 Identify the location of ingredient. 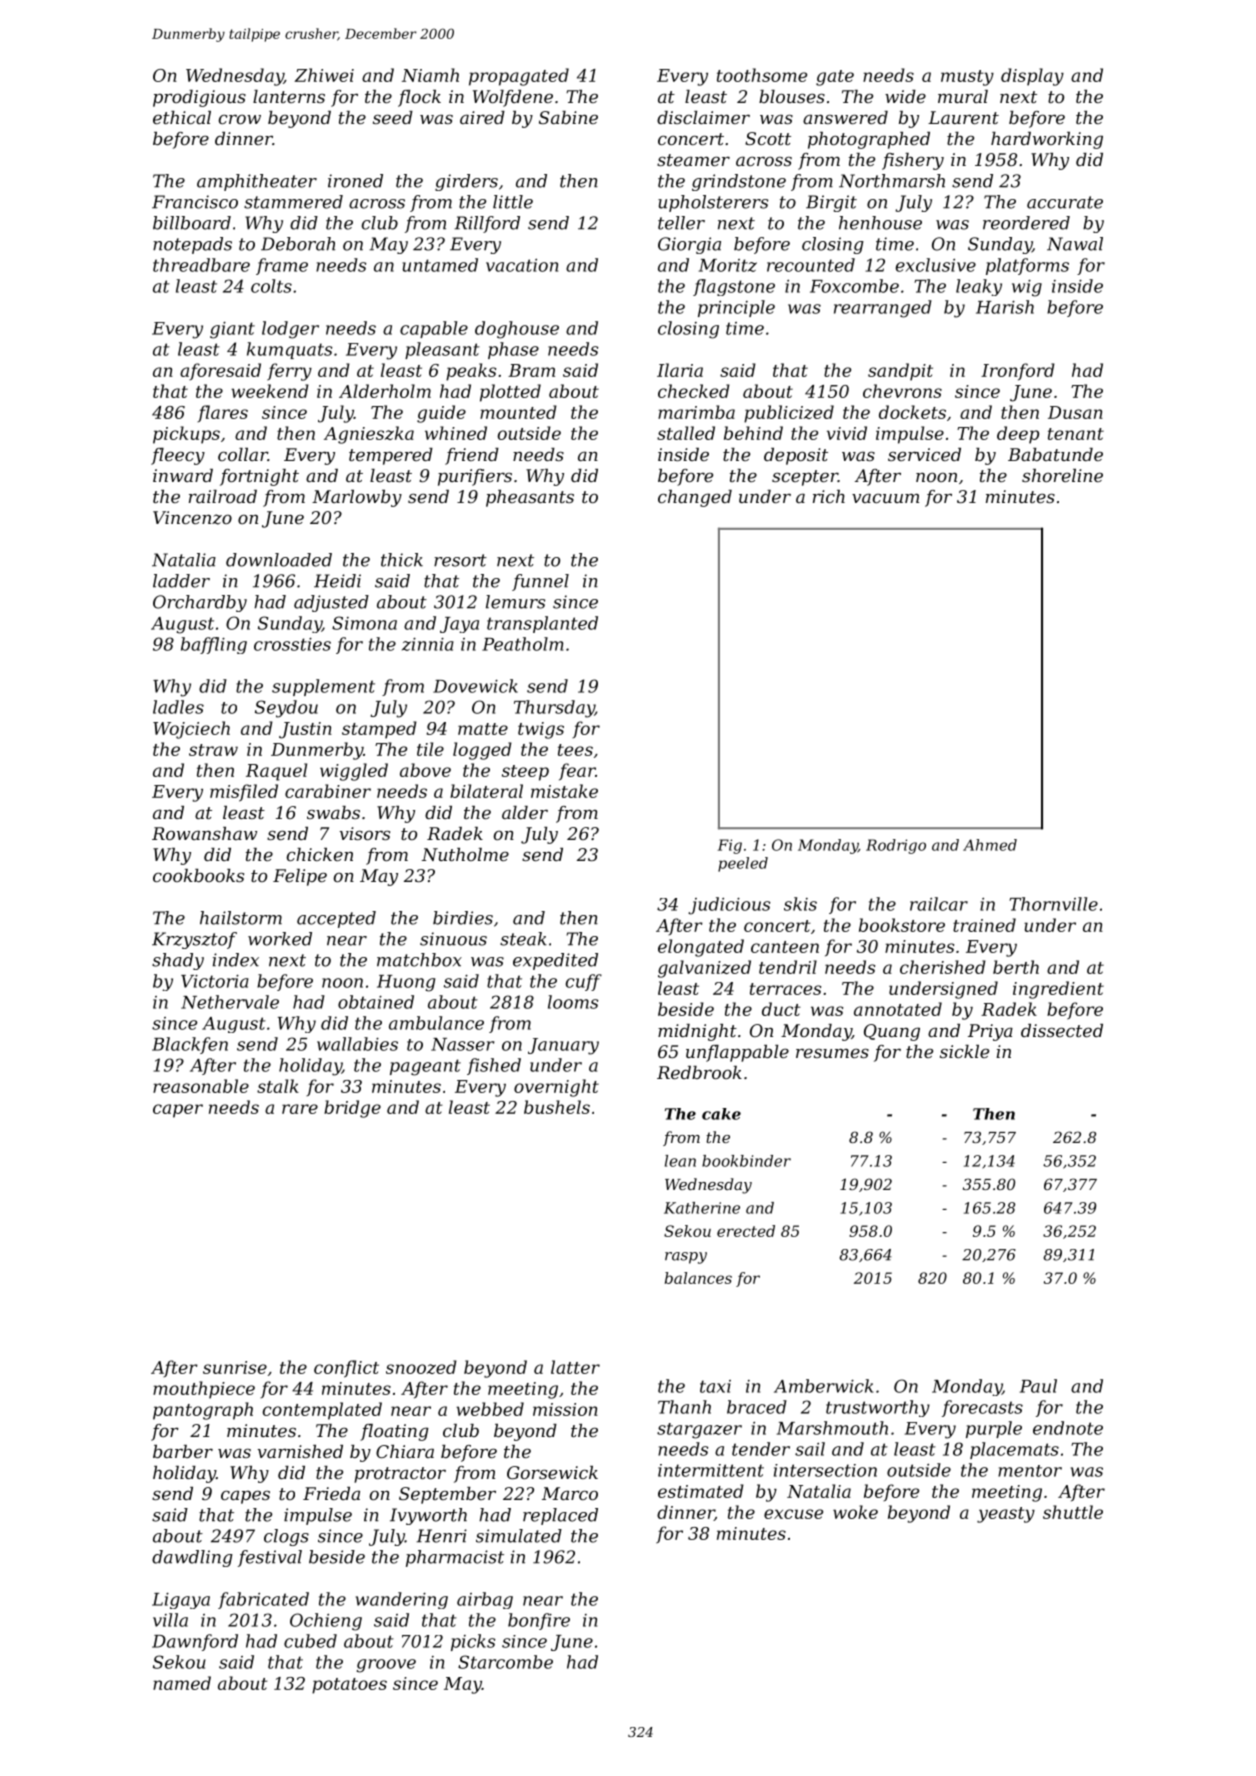
(1058, 990).
